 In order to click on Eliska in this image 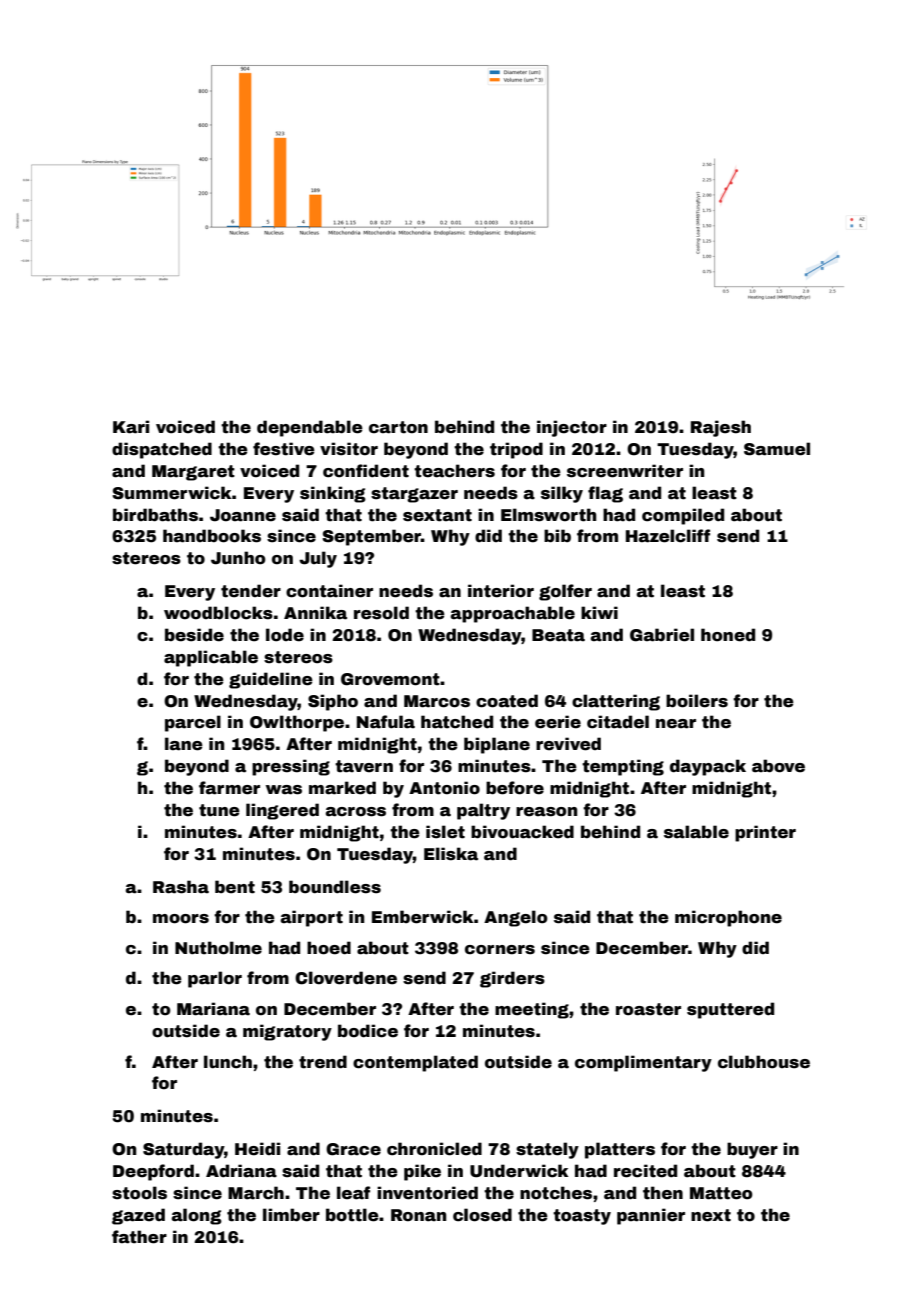, I will do `click(451, 854)`.
